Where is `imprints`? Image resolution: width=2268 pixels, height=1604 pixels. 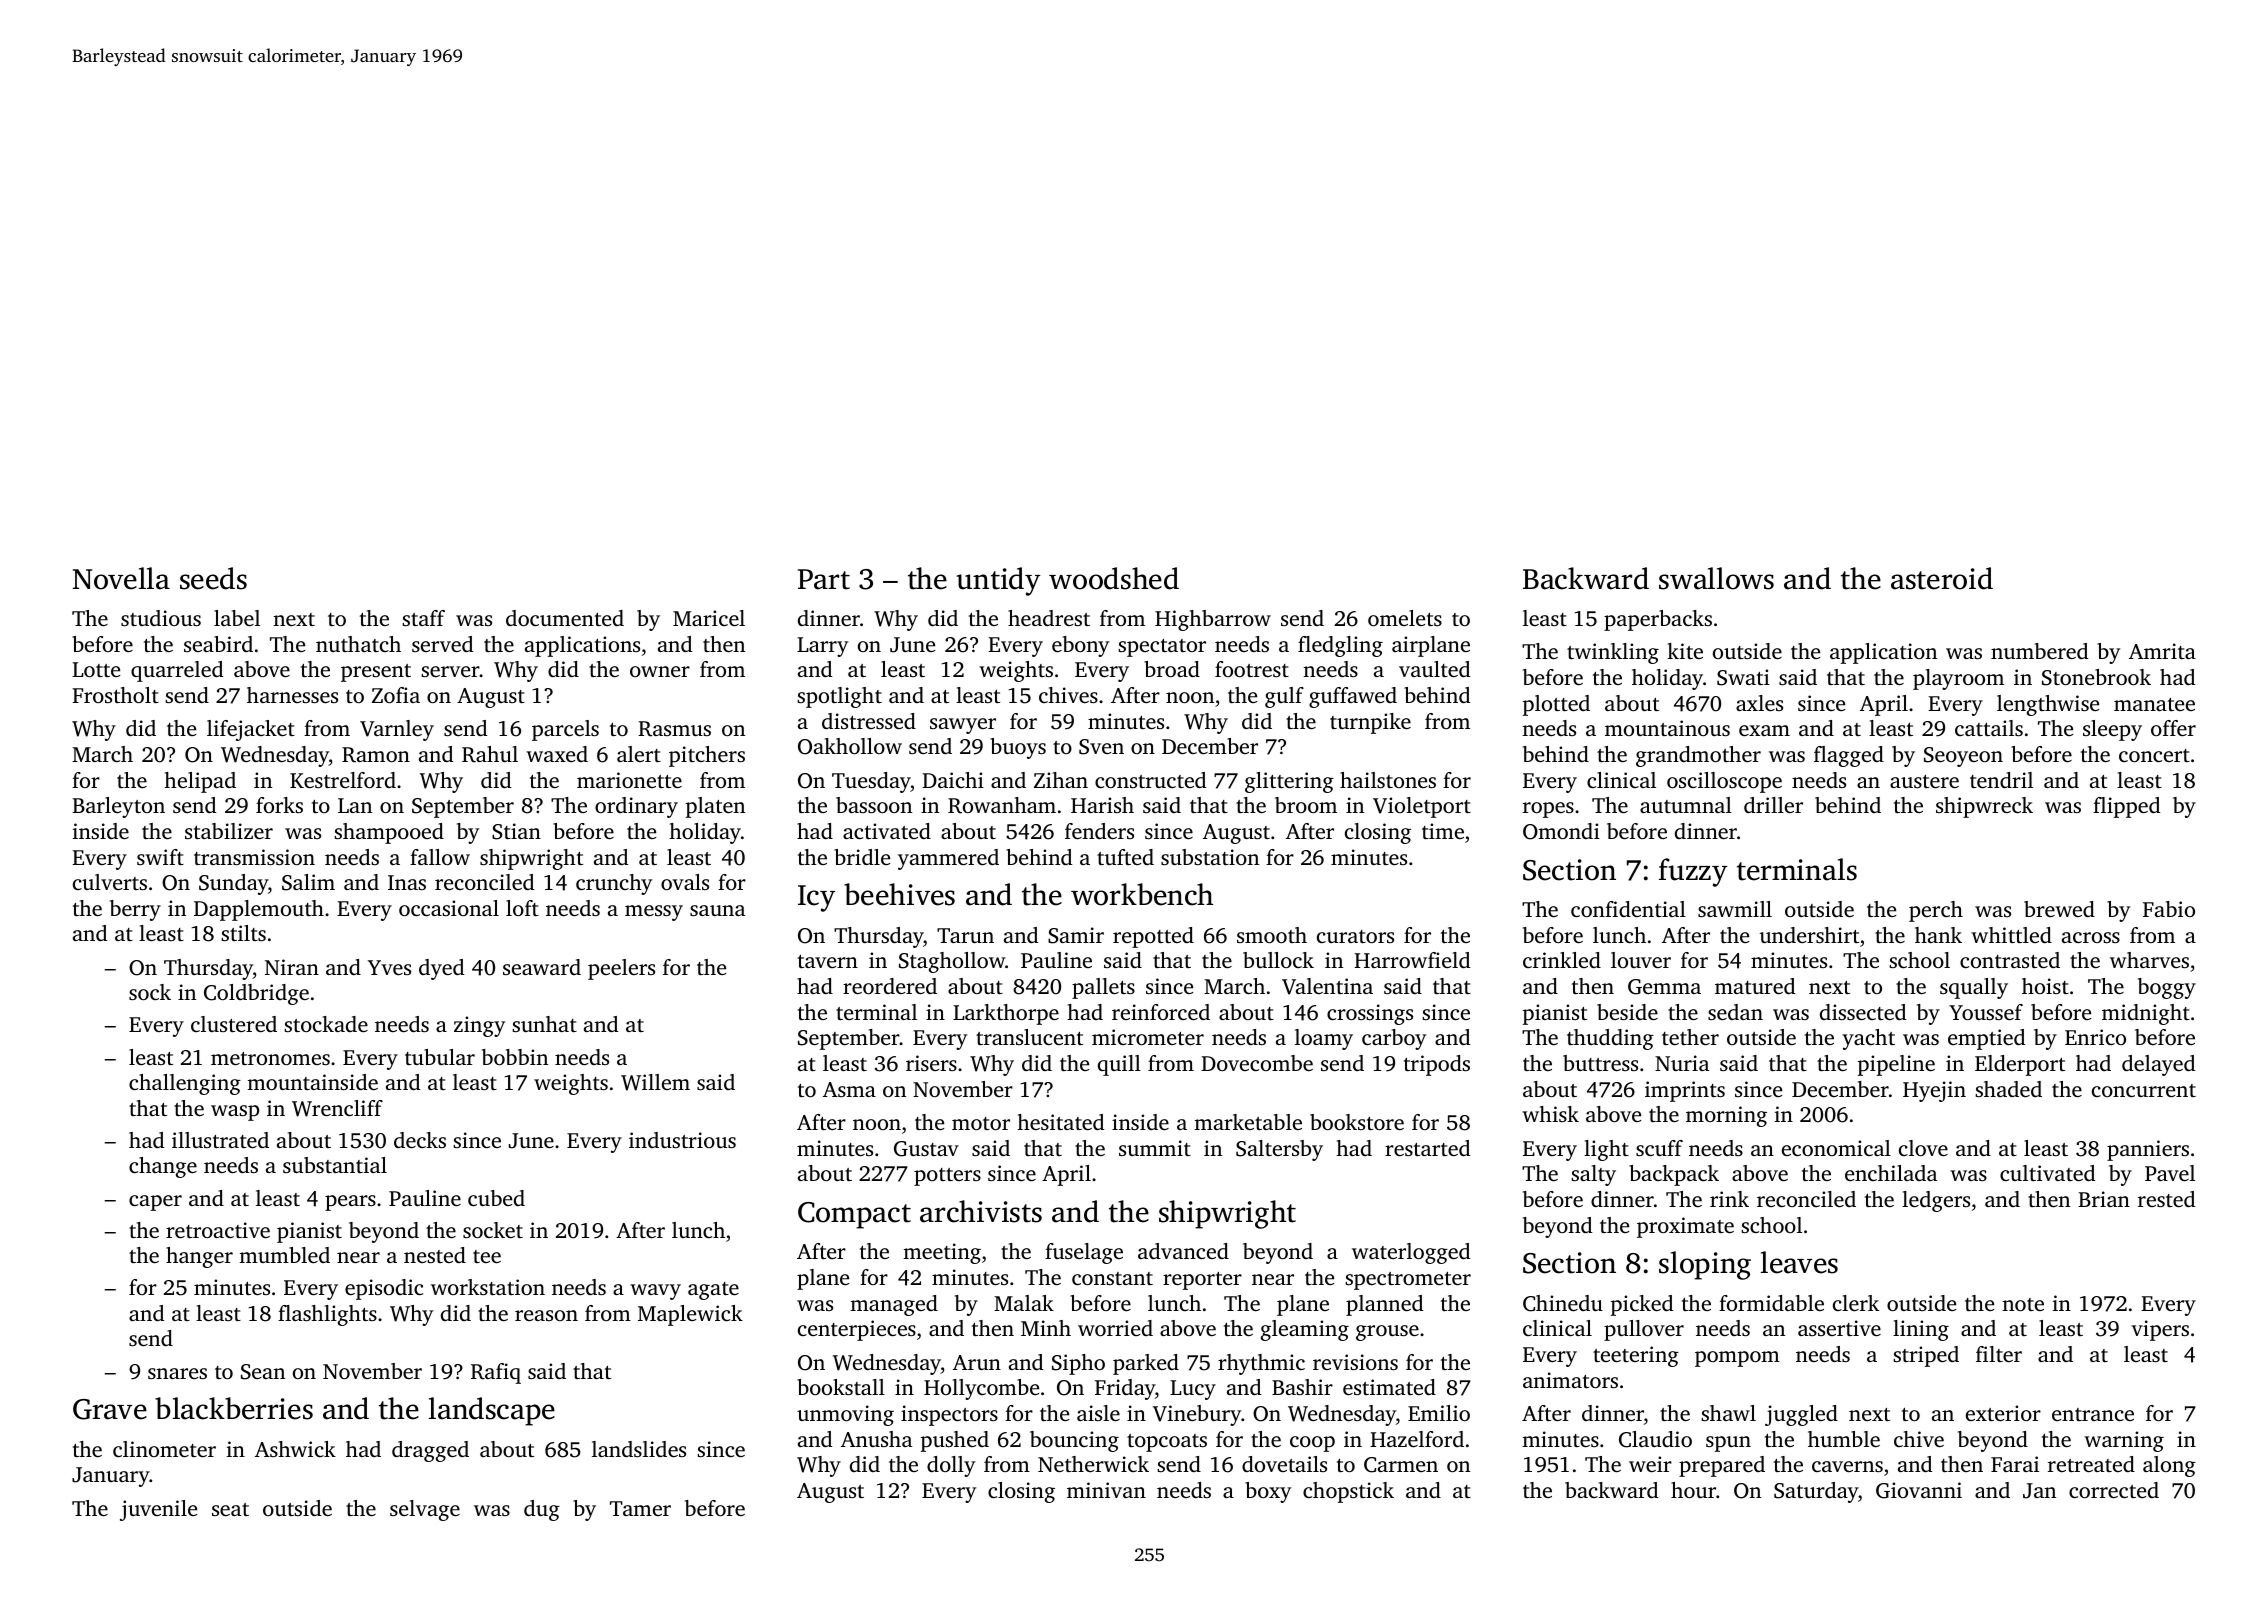 imprints is located at coordinates (1685, 1091).
